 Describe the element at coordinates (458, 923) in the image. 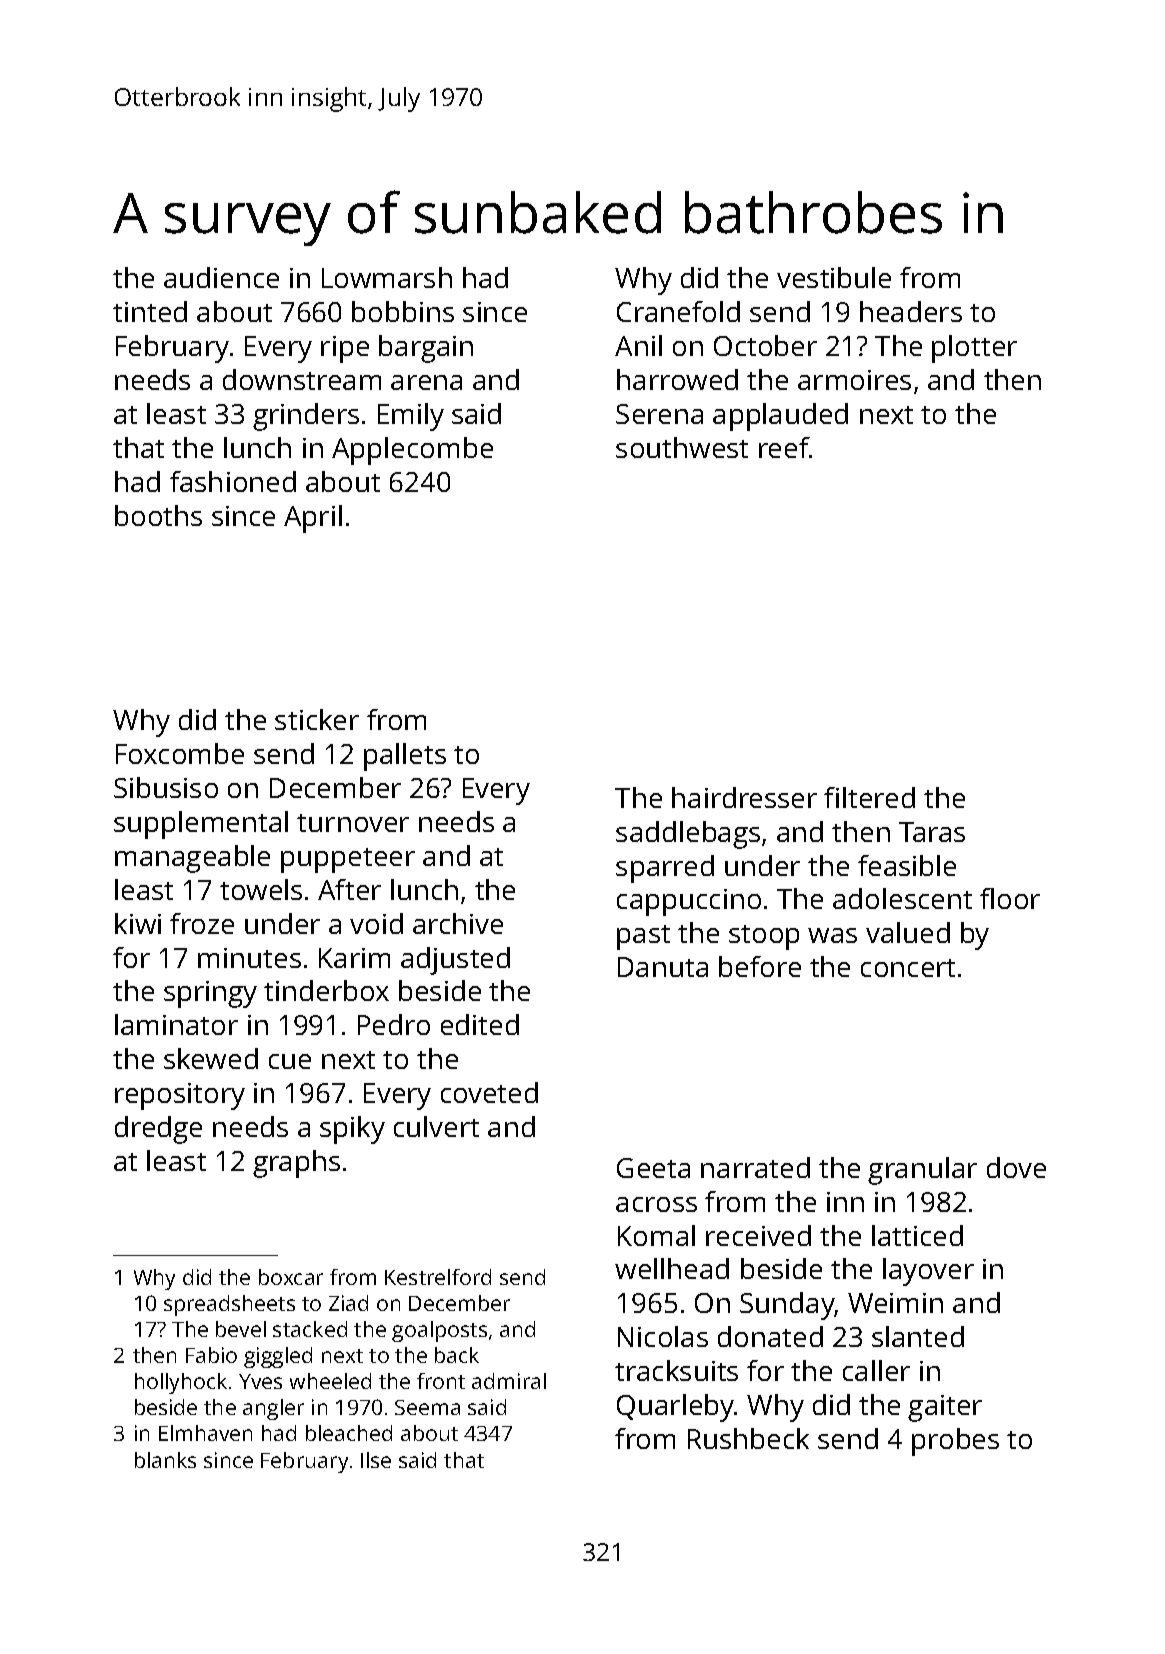

I see `archive` at that location.
